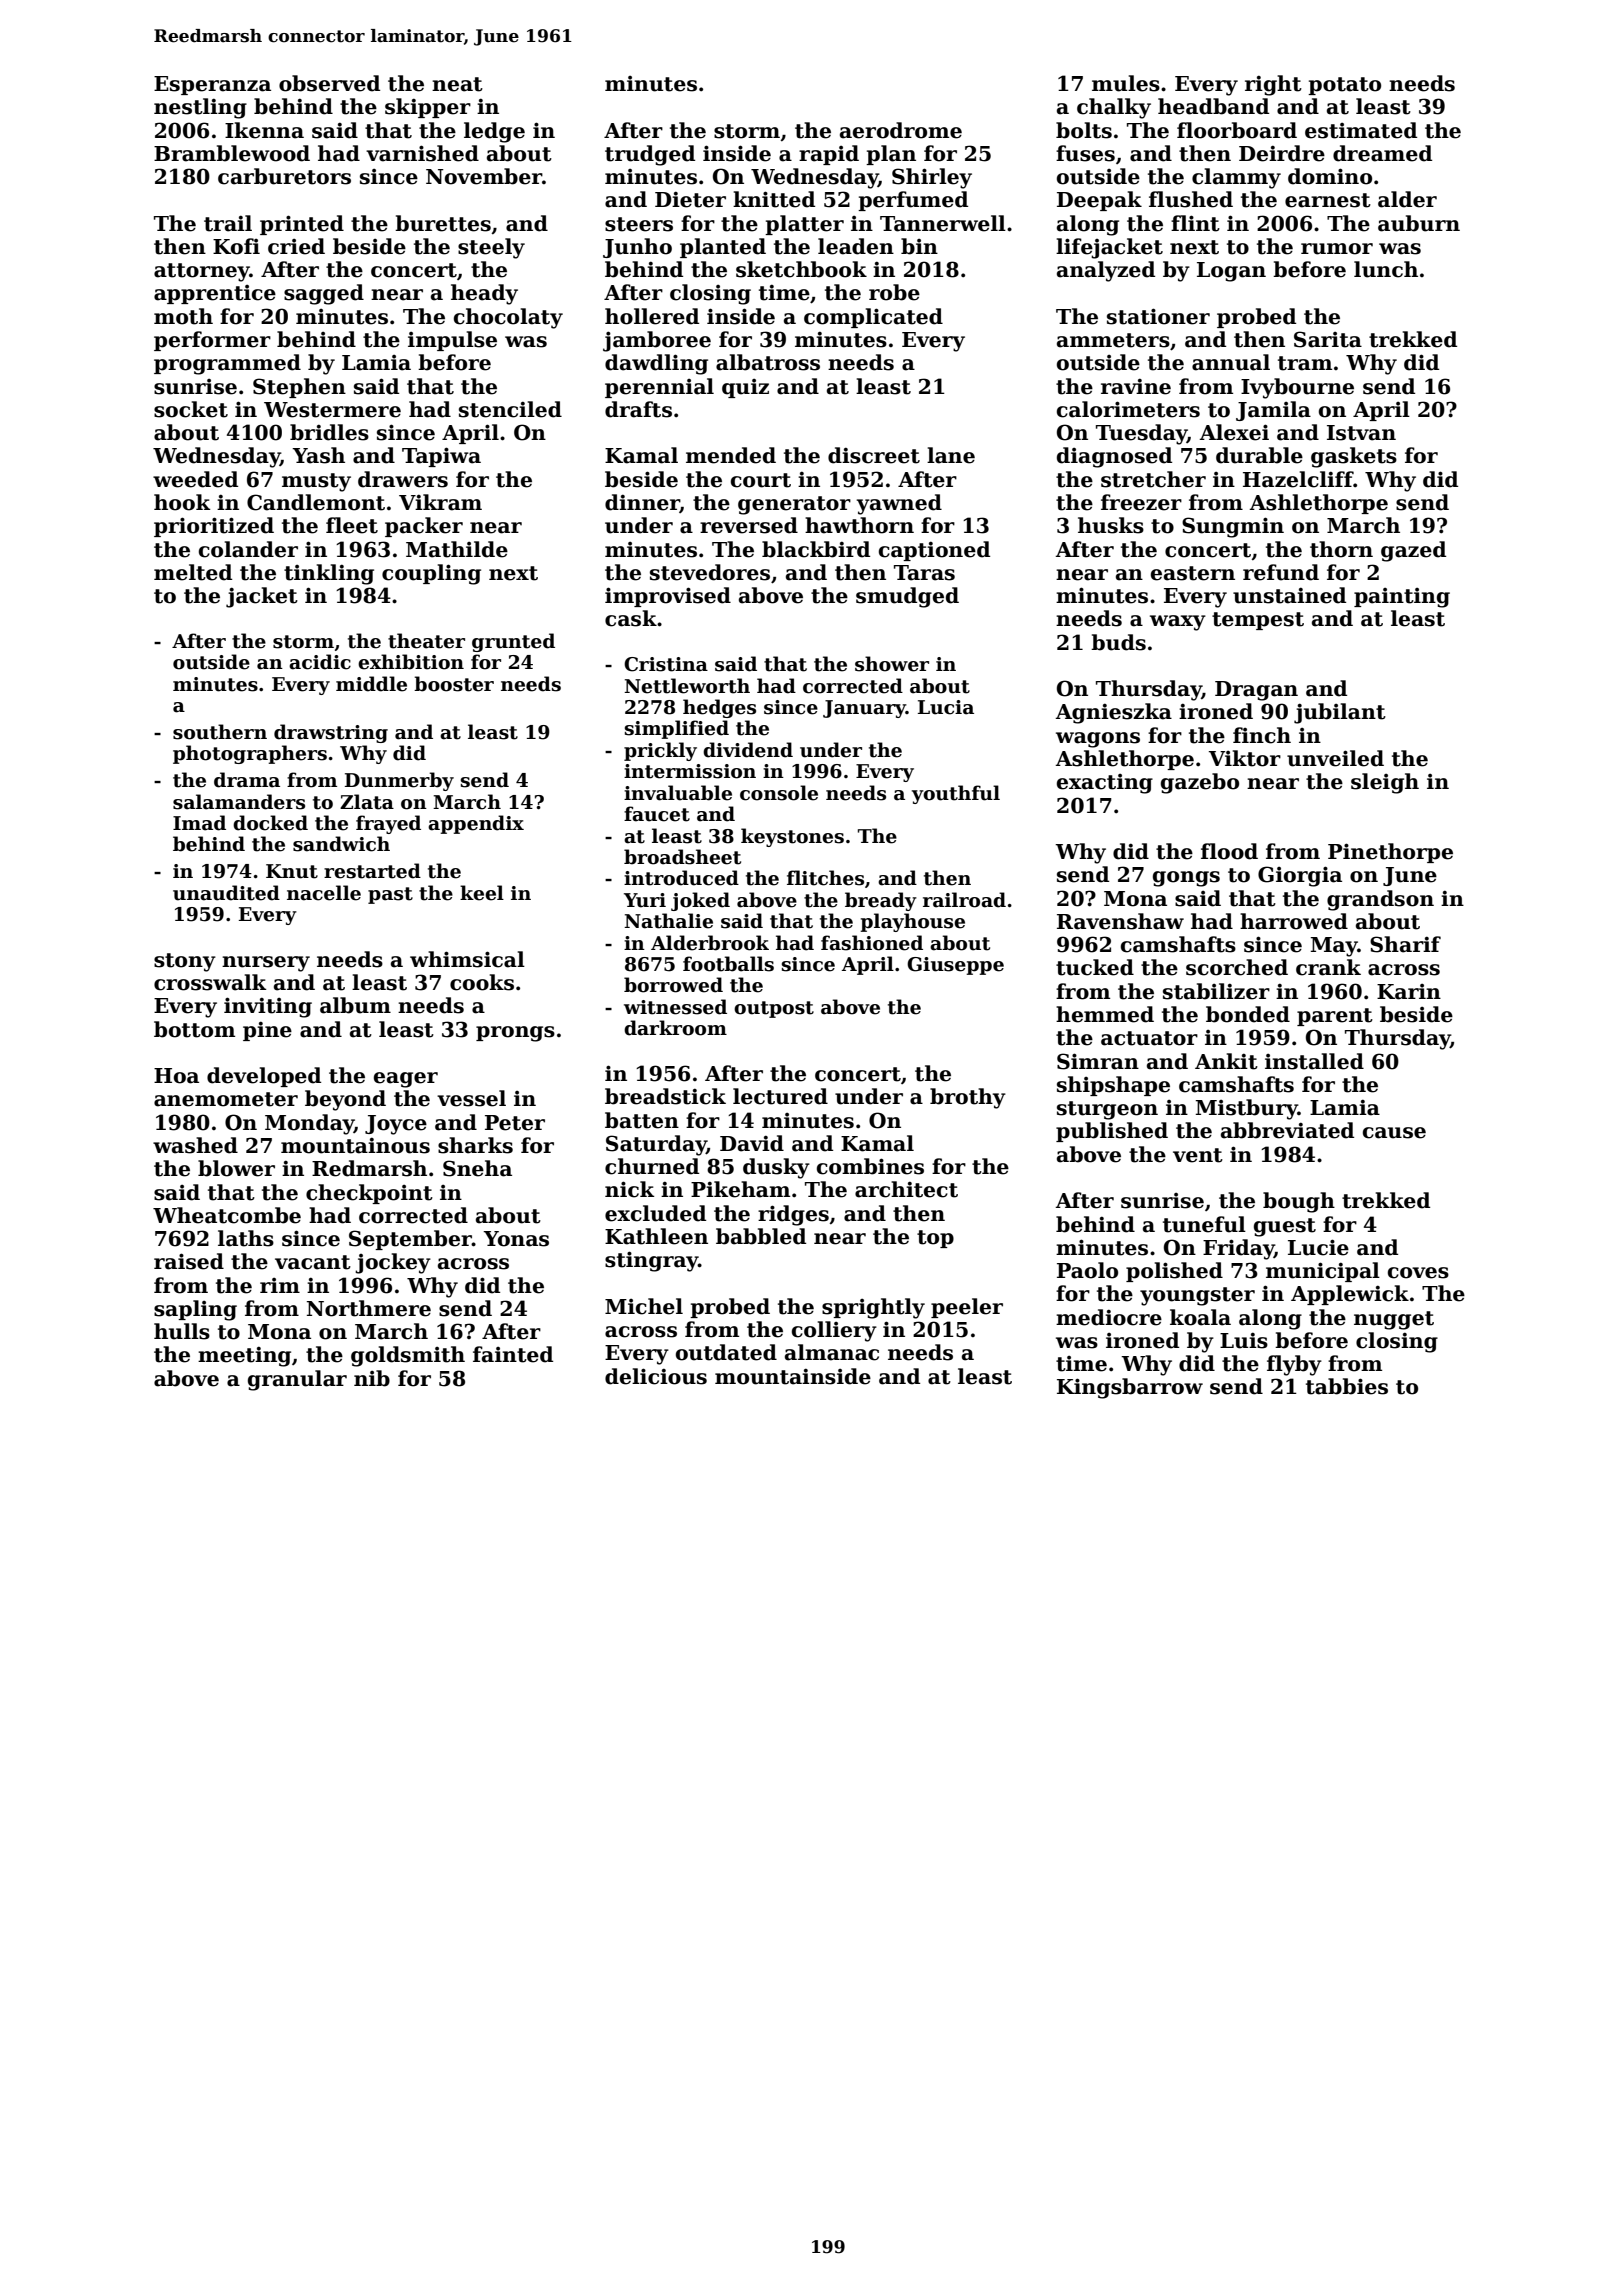  I want to click on neat, so click(457, 84).
